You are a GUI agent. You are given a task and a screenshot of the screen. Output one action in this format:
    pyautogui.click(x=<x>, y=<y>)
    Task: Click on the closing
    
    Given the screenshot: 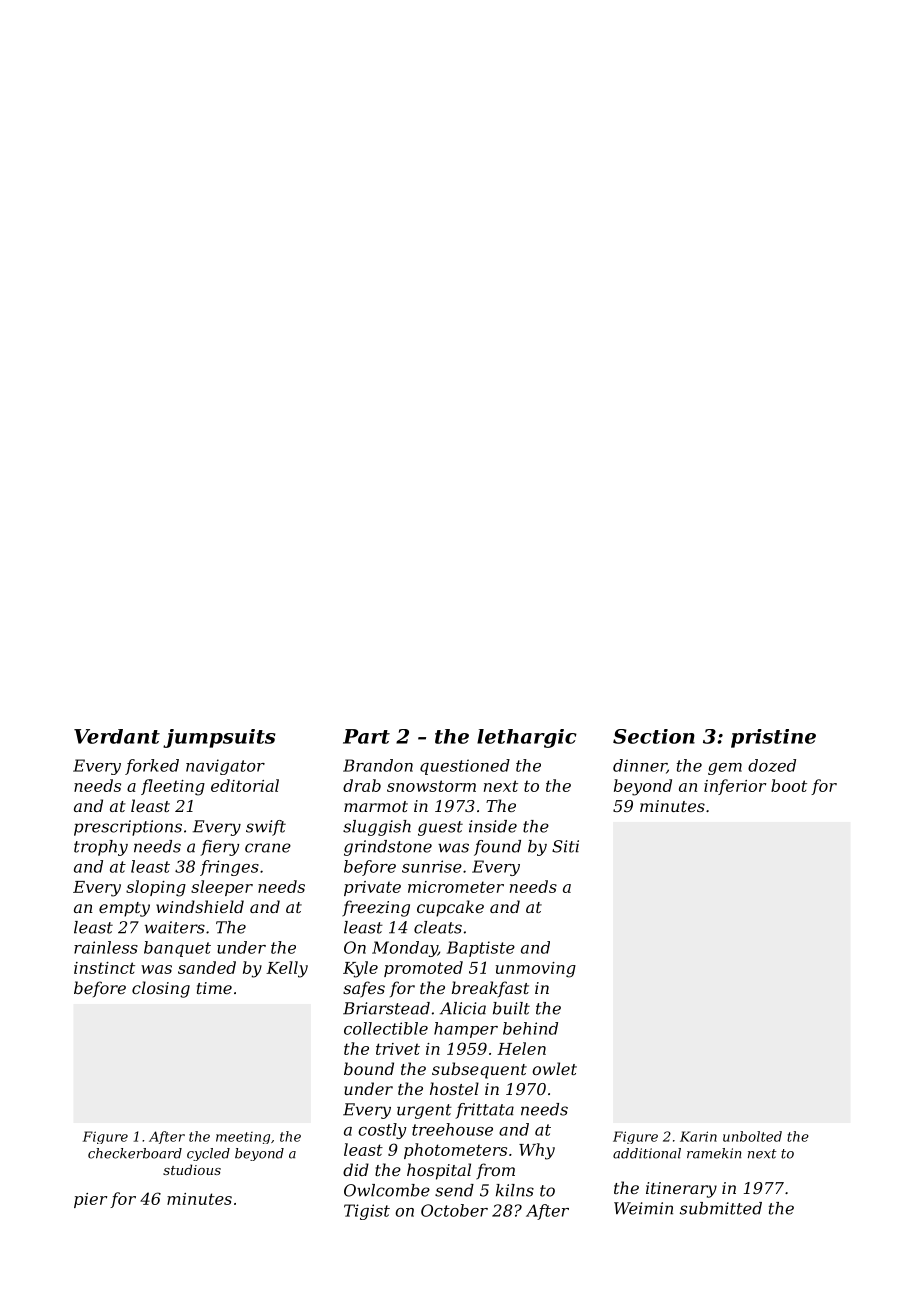 What is the action you would take?
    pyautogui.click(x=161, y=989)
